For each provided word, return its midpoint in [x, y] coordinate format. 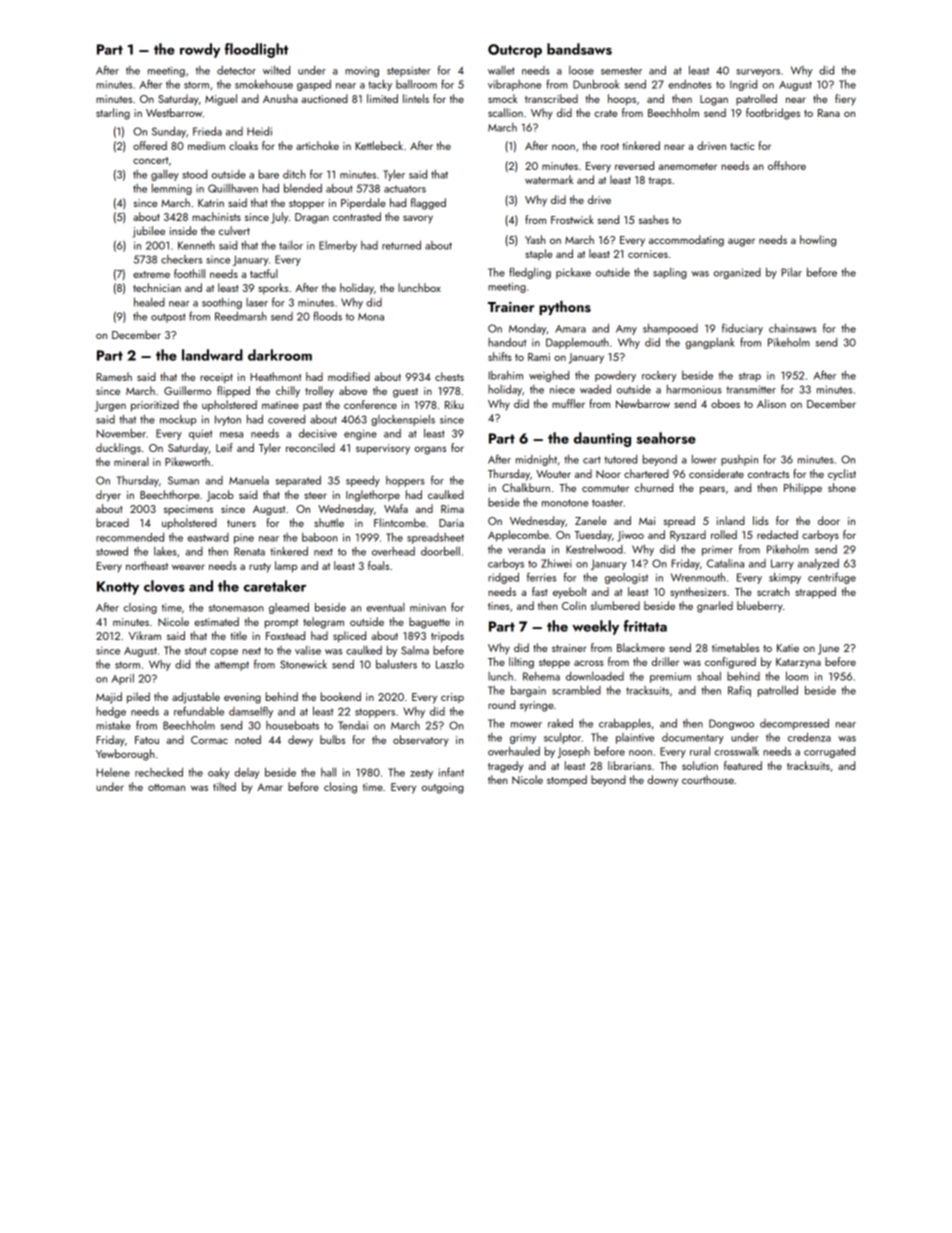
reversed [634, 165]
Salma [415, 650]
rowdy [200, 50]
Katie [788, 648]
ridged [503, 578]
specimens [188, 510]
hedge [111, 712]
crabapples [625, 724]
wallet [501, 70]
